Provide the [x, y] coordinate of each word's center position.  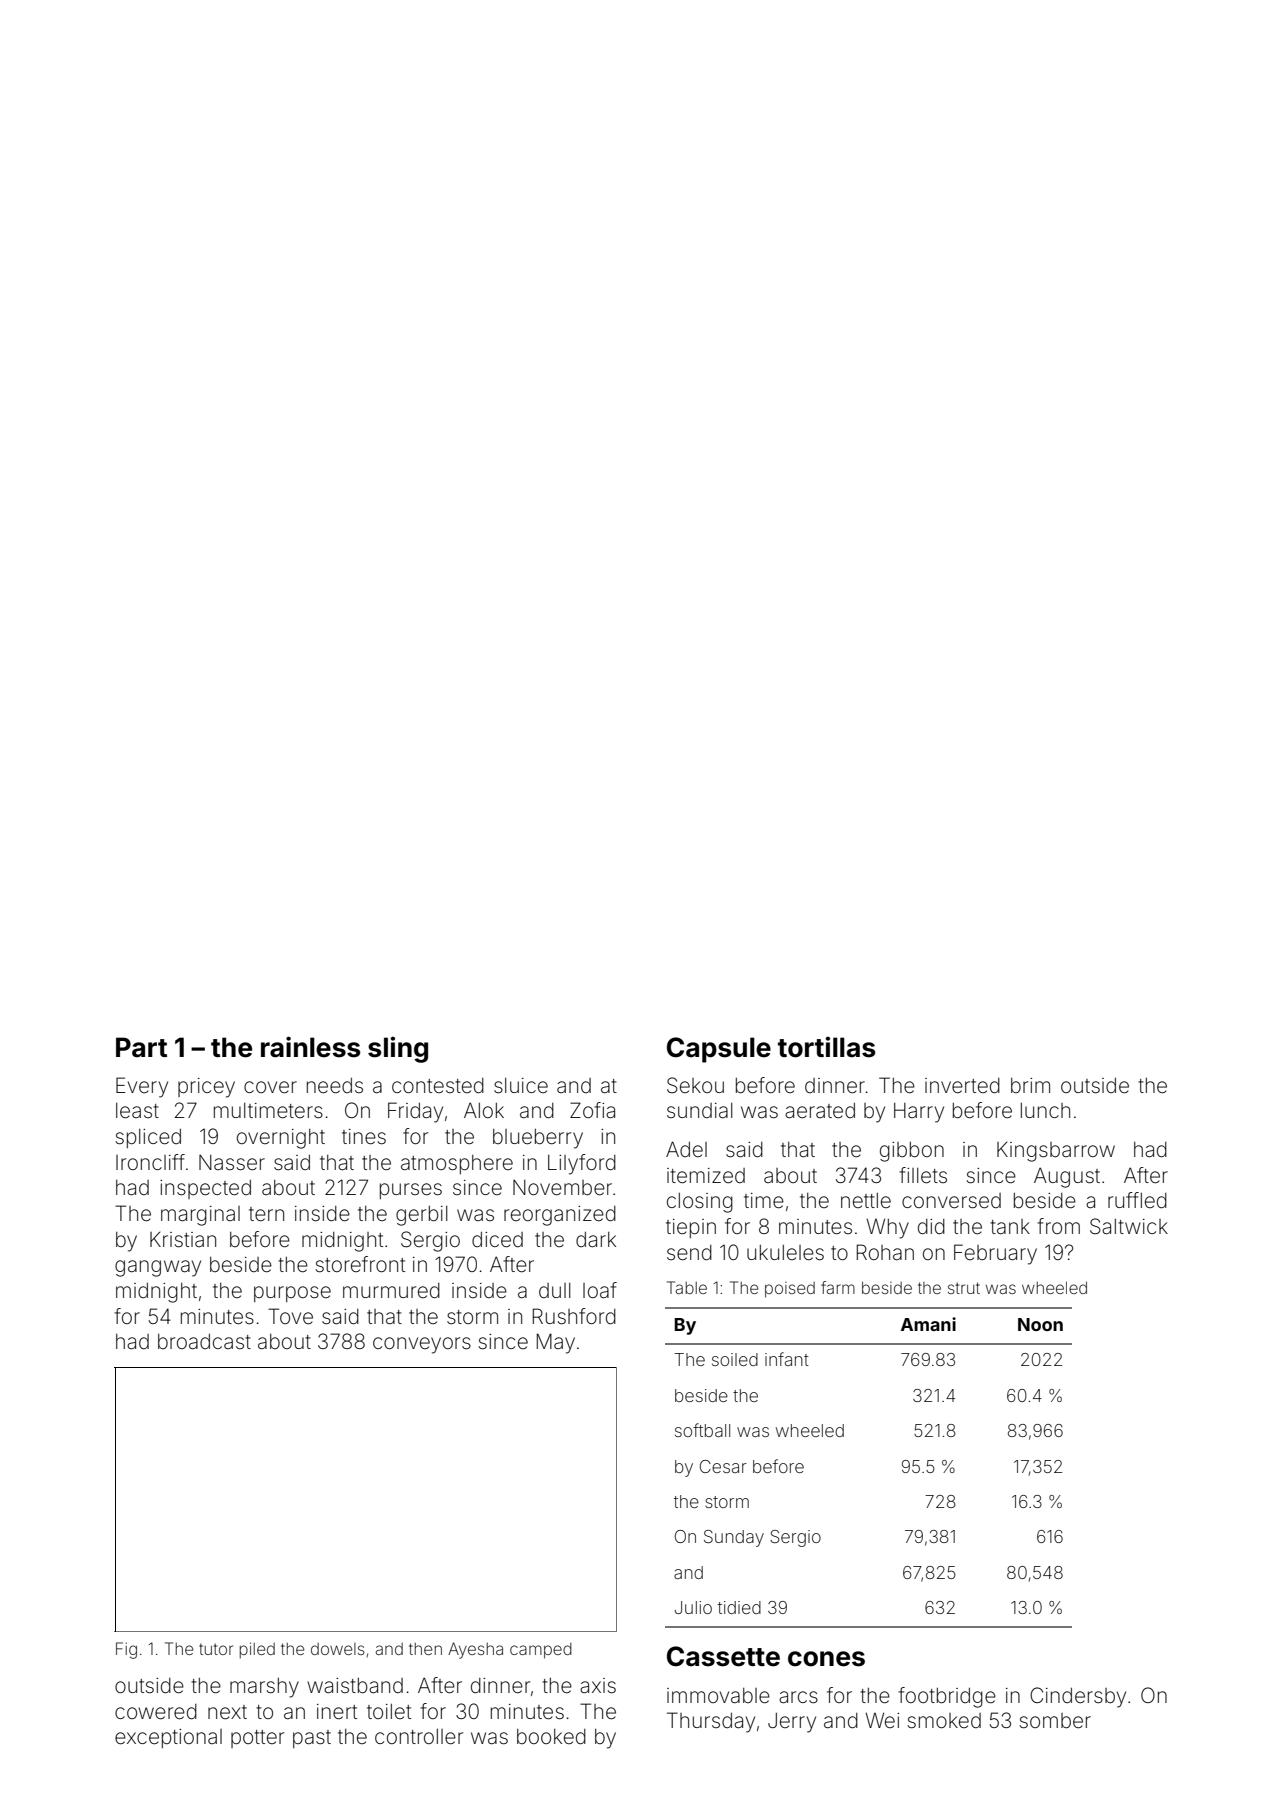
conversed [951, 1201]
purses [411, 1191]
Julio [693, 1607]
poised [790, 1290]
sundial [700, 1110]
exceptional [168, 1738]
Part [141, 1047]
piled [257, 1650]
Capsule [719, 1050]
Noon [1040, 1324]
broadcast [204, 1341]
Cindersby [1078, 1697]
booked [551, 1736]
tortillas [827, 1047]
